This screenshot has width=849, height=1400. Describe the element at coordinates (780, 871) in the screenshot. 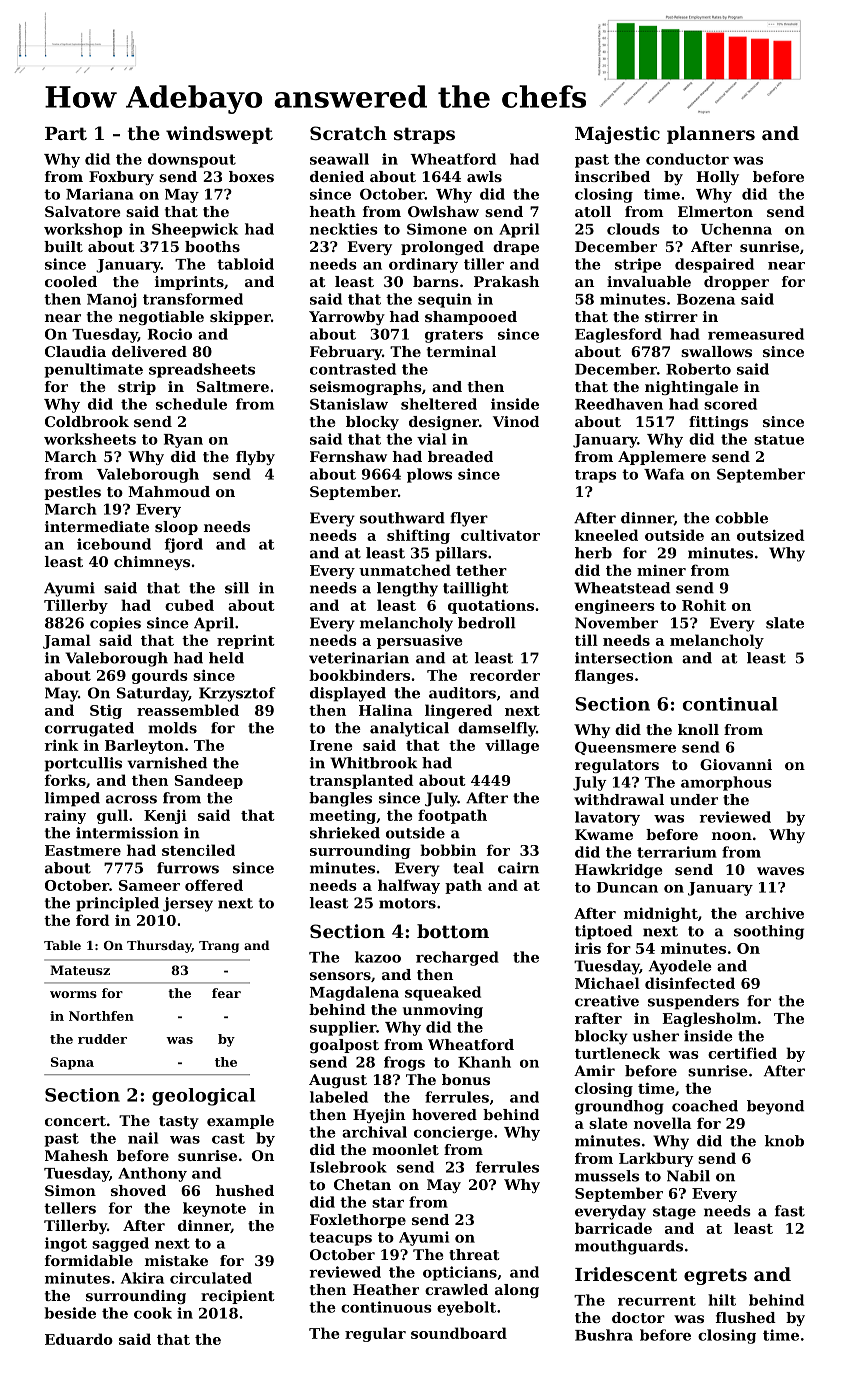

I see `waves` at that location.
